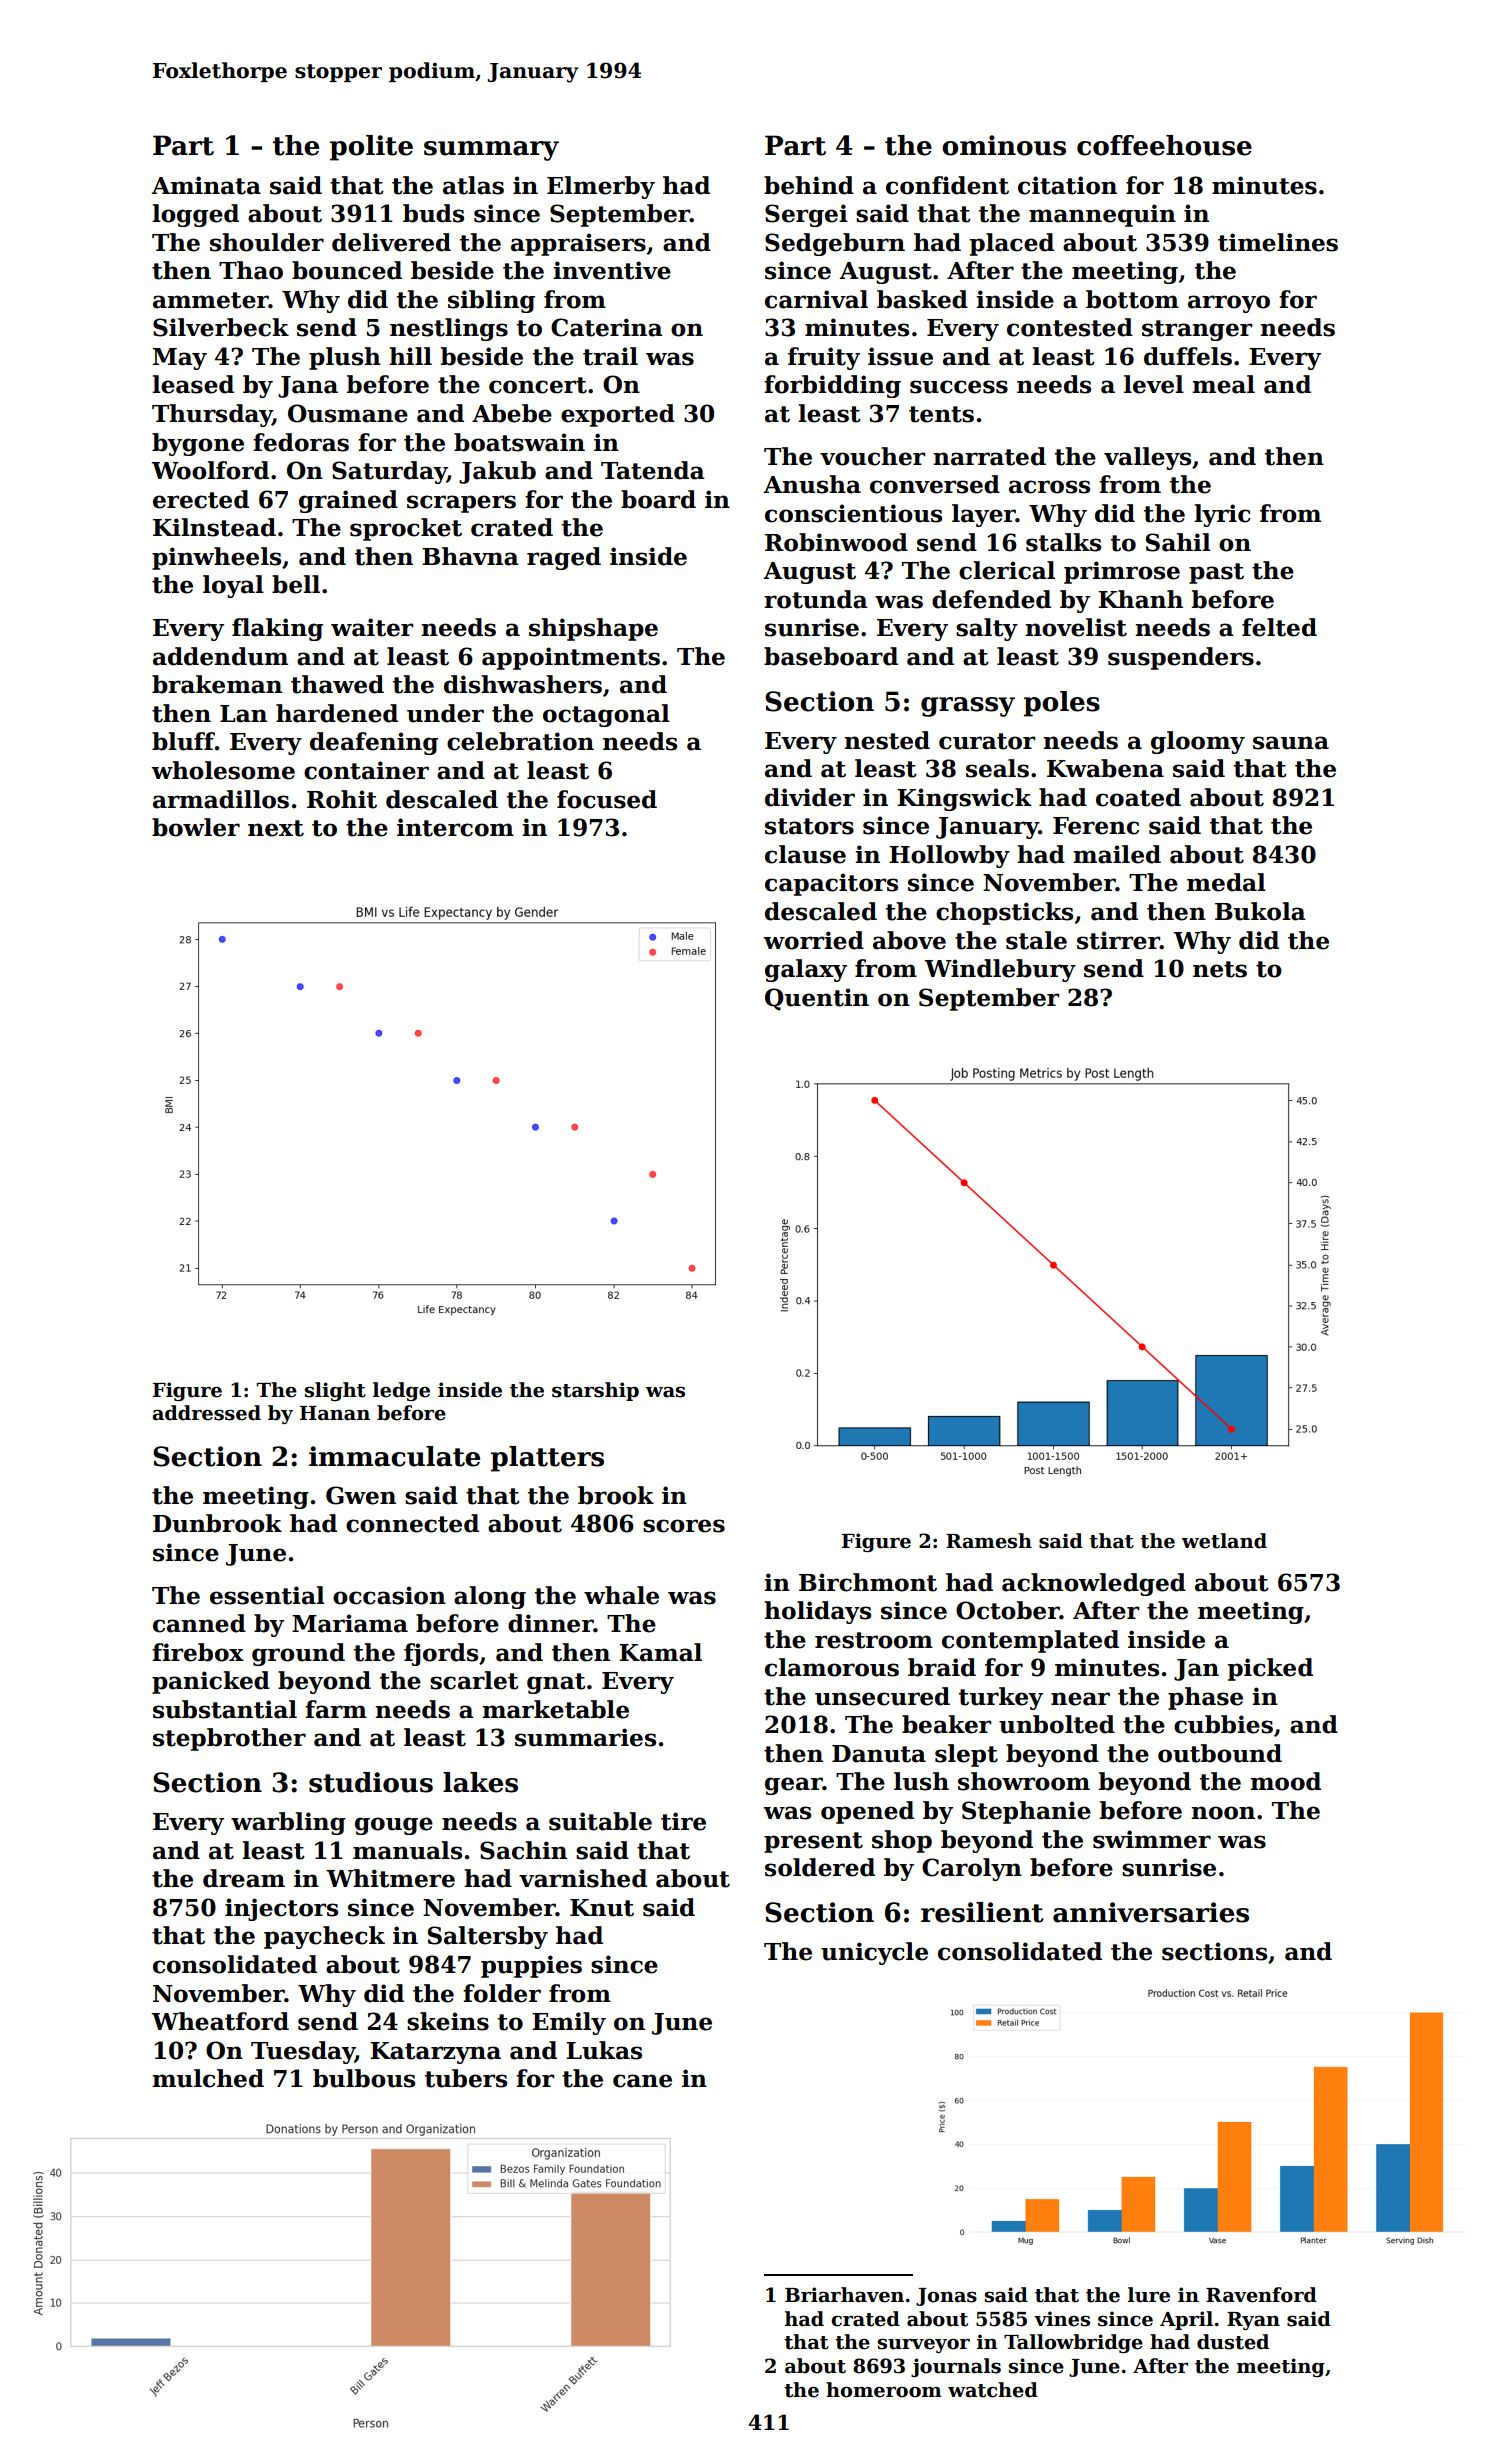 The image size is (1496, 2464). I want to click on dusted, so click(1233, 2342).
